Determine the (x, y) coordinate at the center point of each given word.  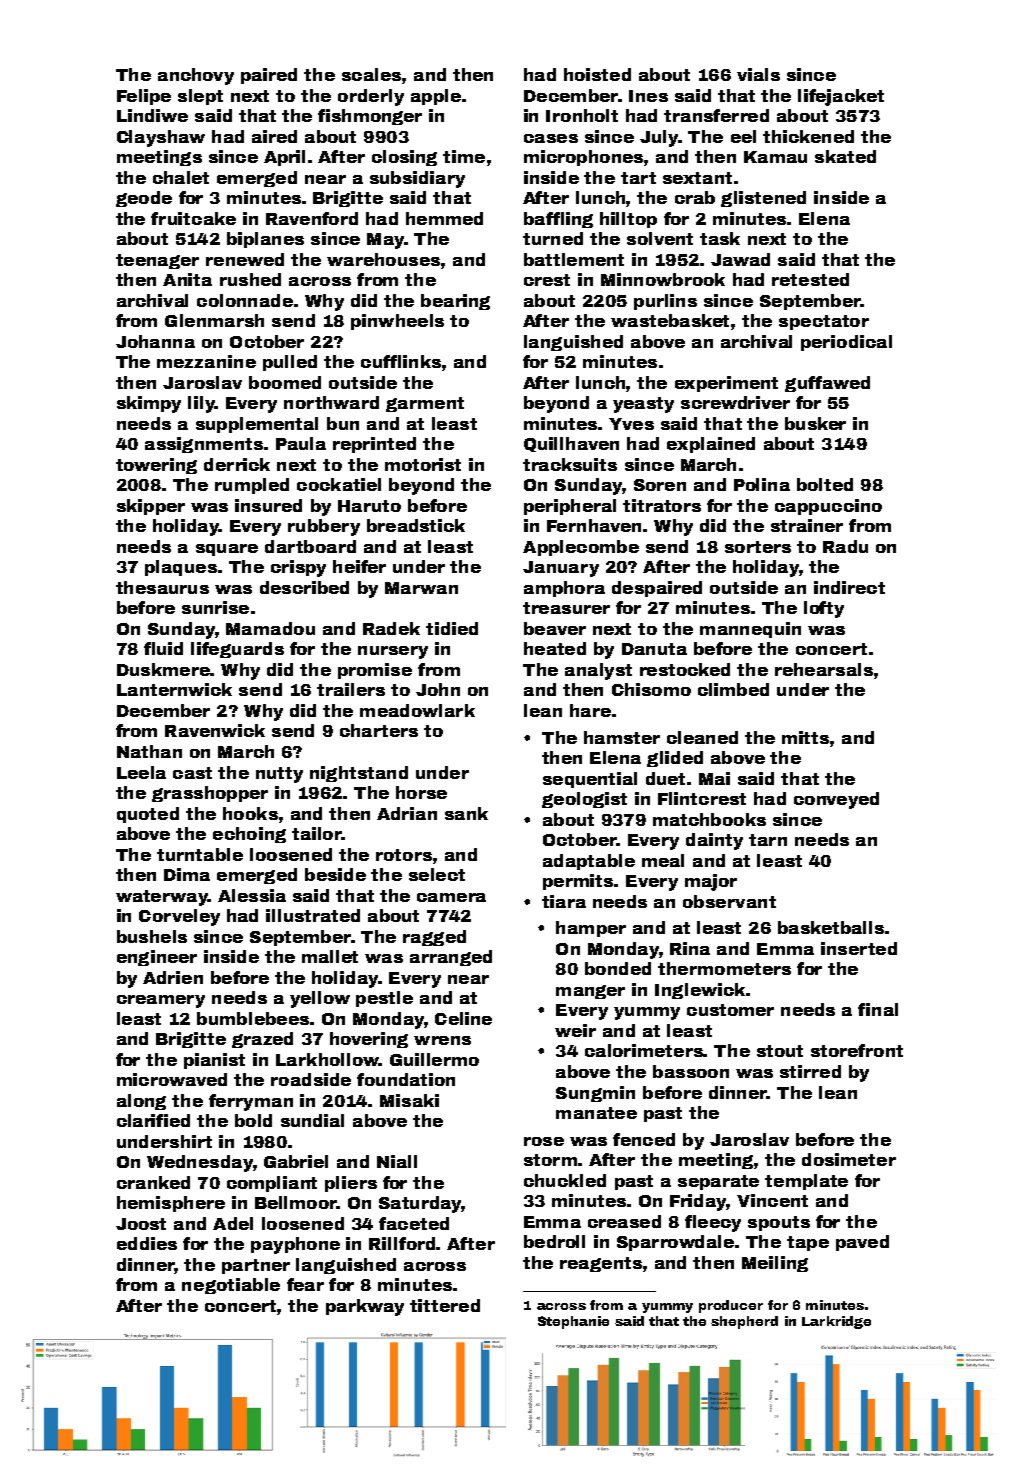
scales (371, 74)
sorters (758, 547)
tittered (445, 1305)
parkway (365, 1307)
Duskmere (163, 669)
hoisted (597, 74)
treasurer (566, 608)
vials (758, 74)
